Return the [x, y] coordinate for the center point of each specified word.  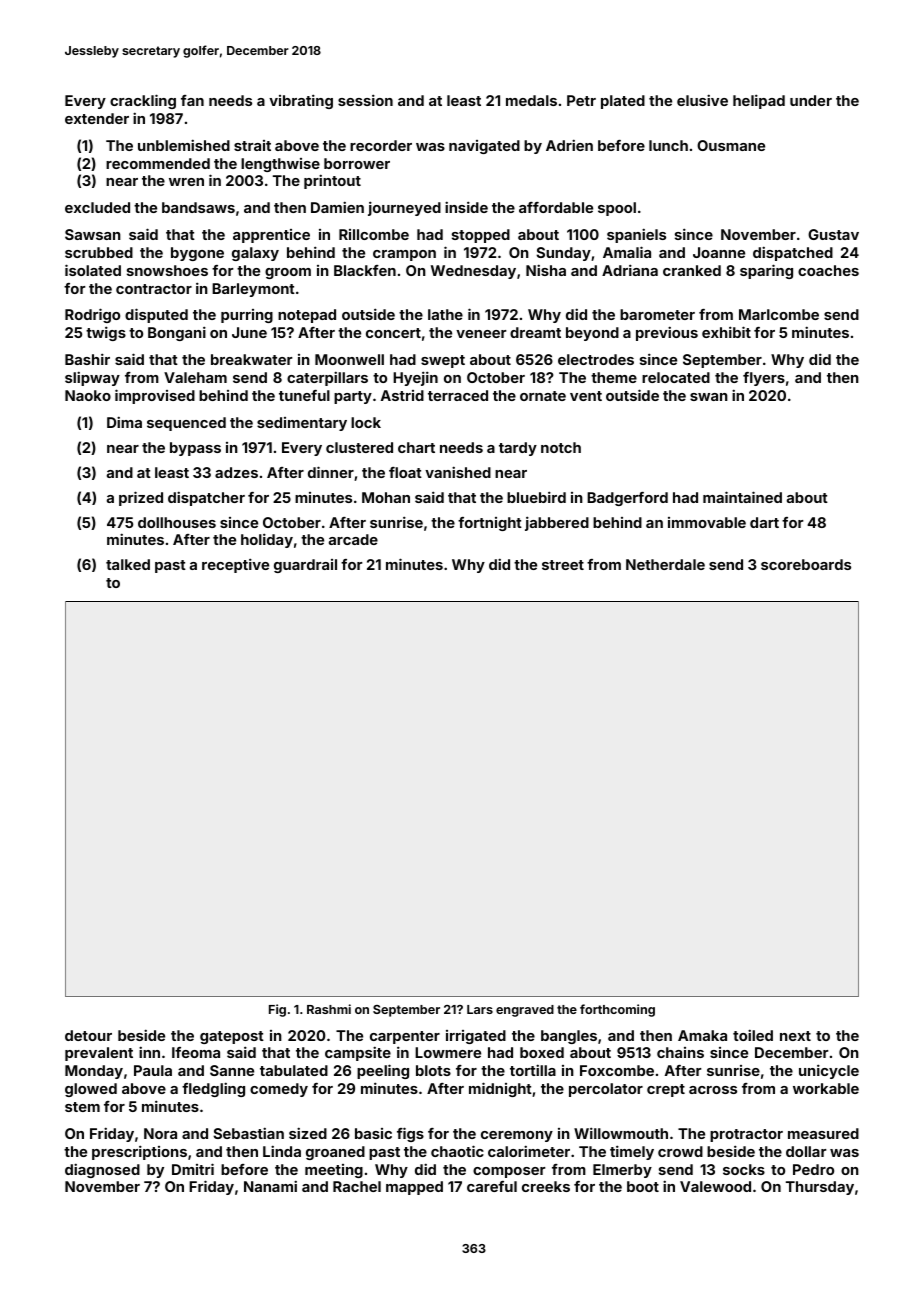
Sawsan [93, 234]
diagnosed [102, 1170]
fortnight [490, 524]
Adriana [630, 270]
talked [128, 564]
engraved [525, 1011]
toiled [753, 1035]
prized [141, 498]
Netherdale [665, 564]
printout [332, 181]
